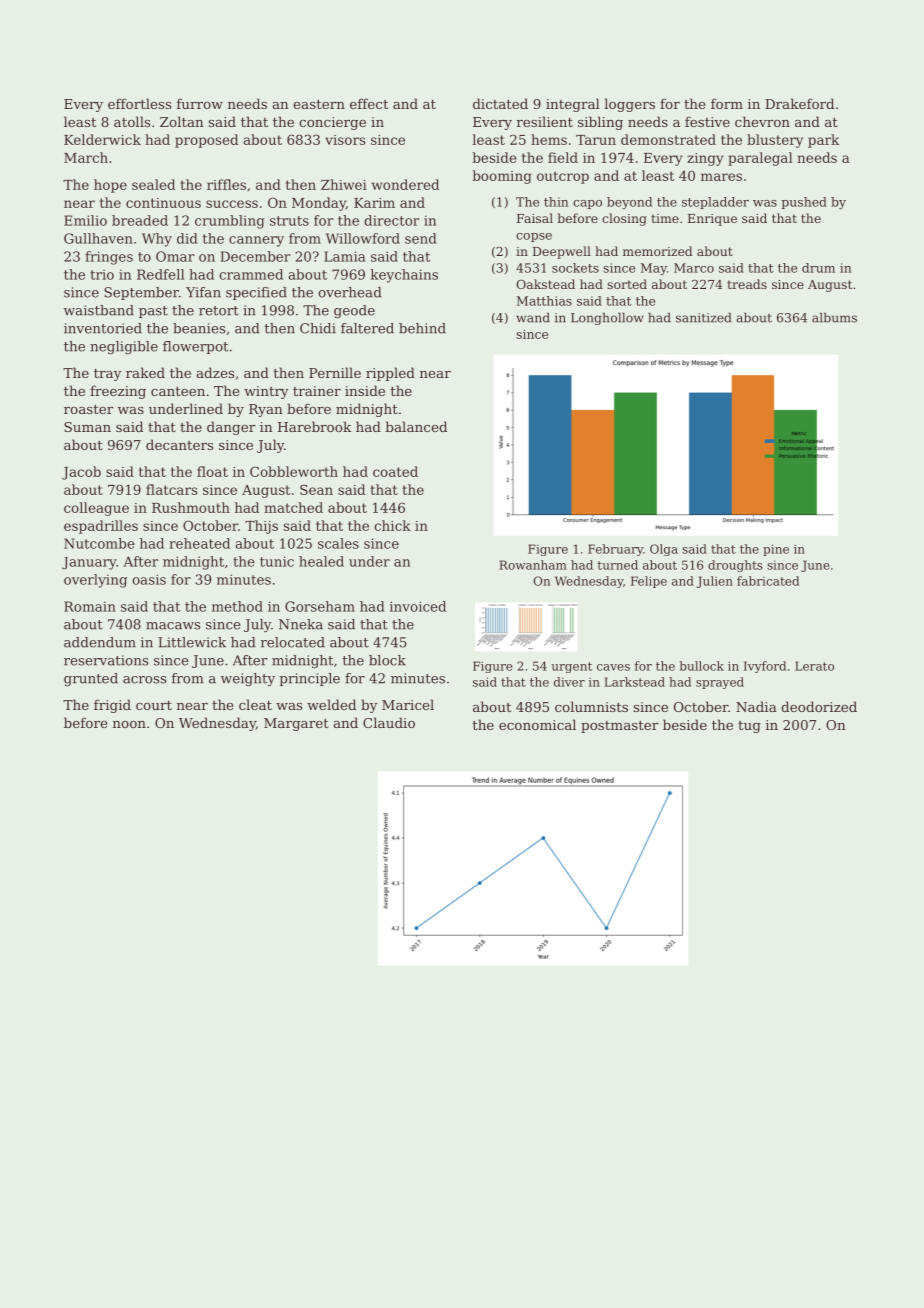 This screenshot has width=924, height=1308. I want to click on invoiced, so click(418, 606).
